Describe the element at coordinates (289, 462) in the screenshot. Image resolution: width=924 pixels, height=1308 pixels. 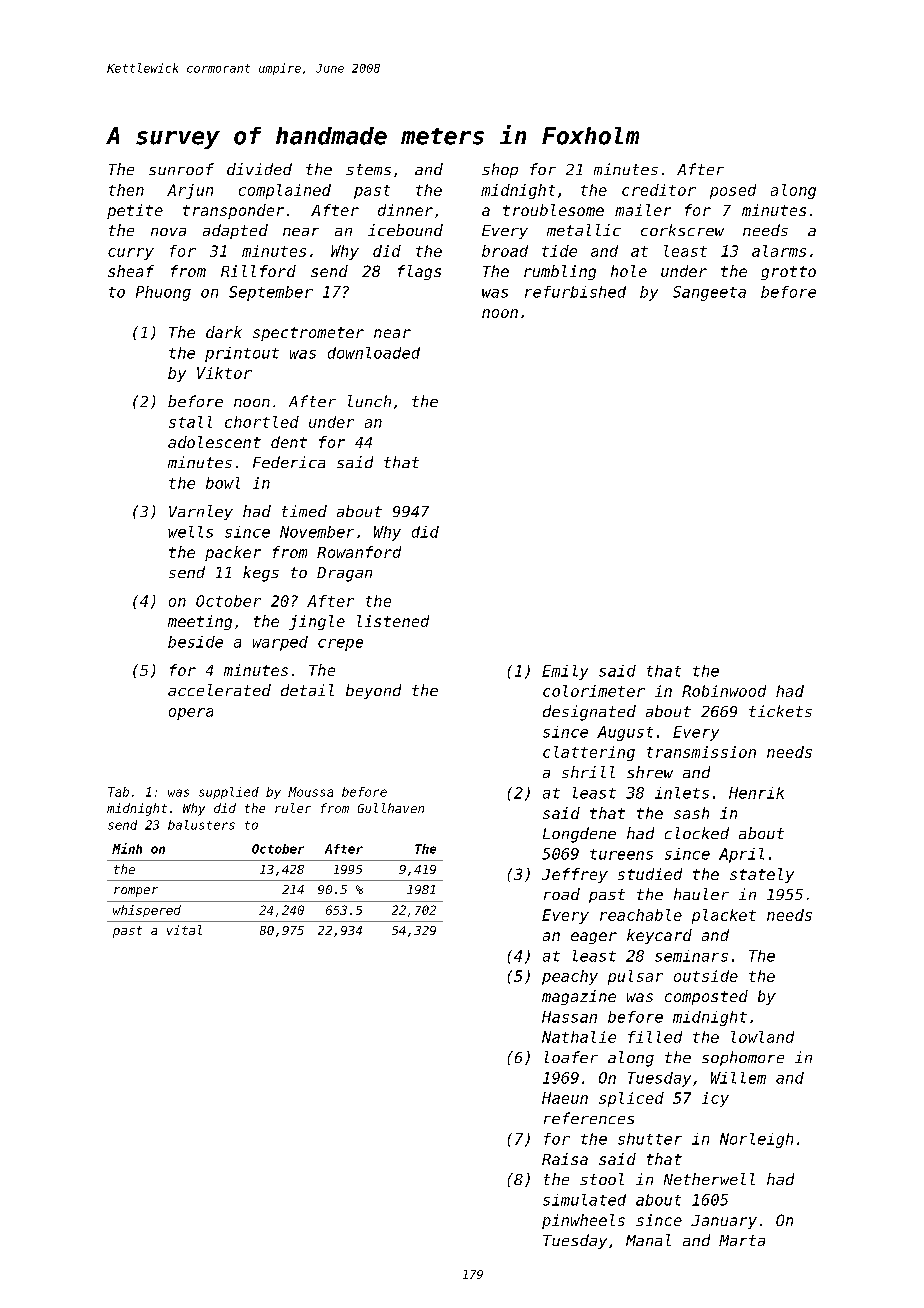
I see `Federica` at that location.
